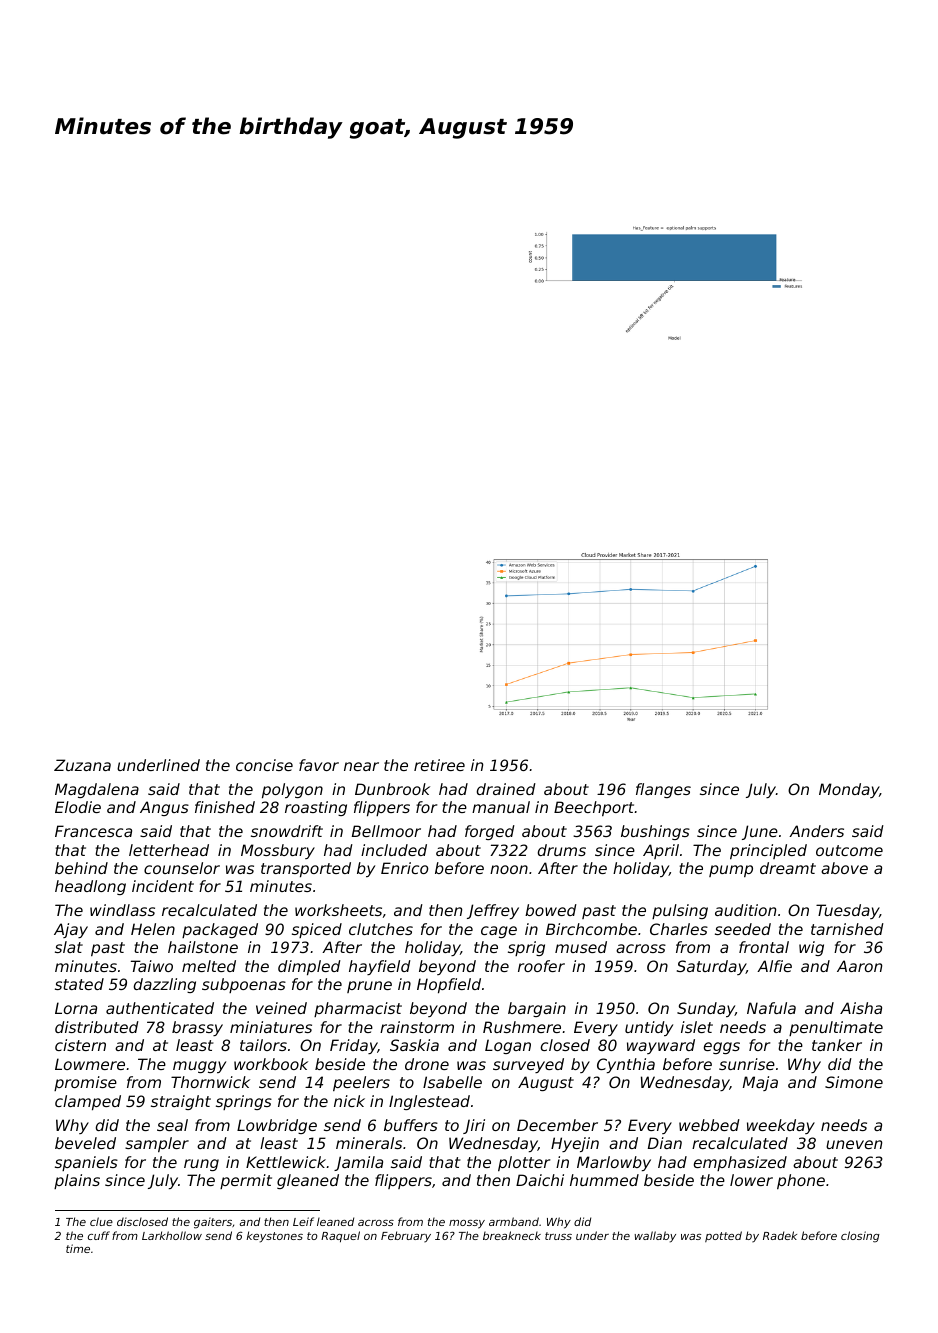 Image resolution: width=938 pixels, height=1333 pixels. Describe the element at coordinates (663, 790) in the image. I see `flanges` at that location.
